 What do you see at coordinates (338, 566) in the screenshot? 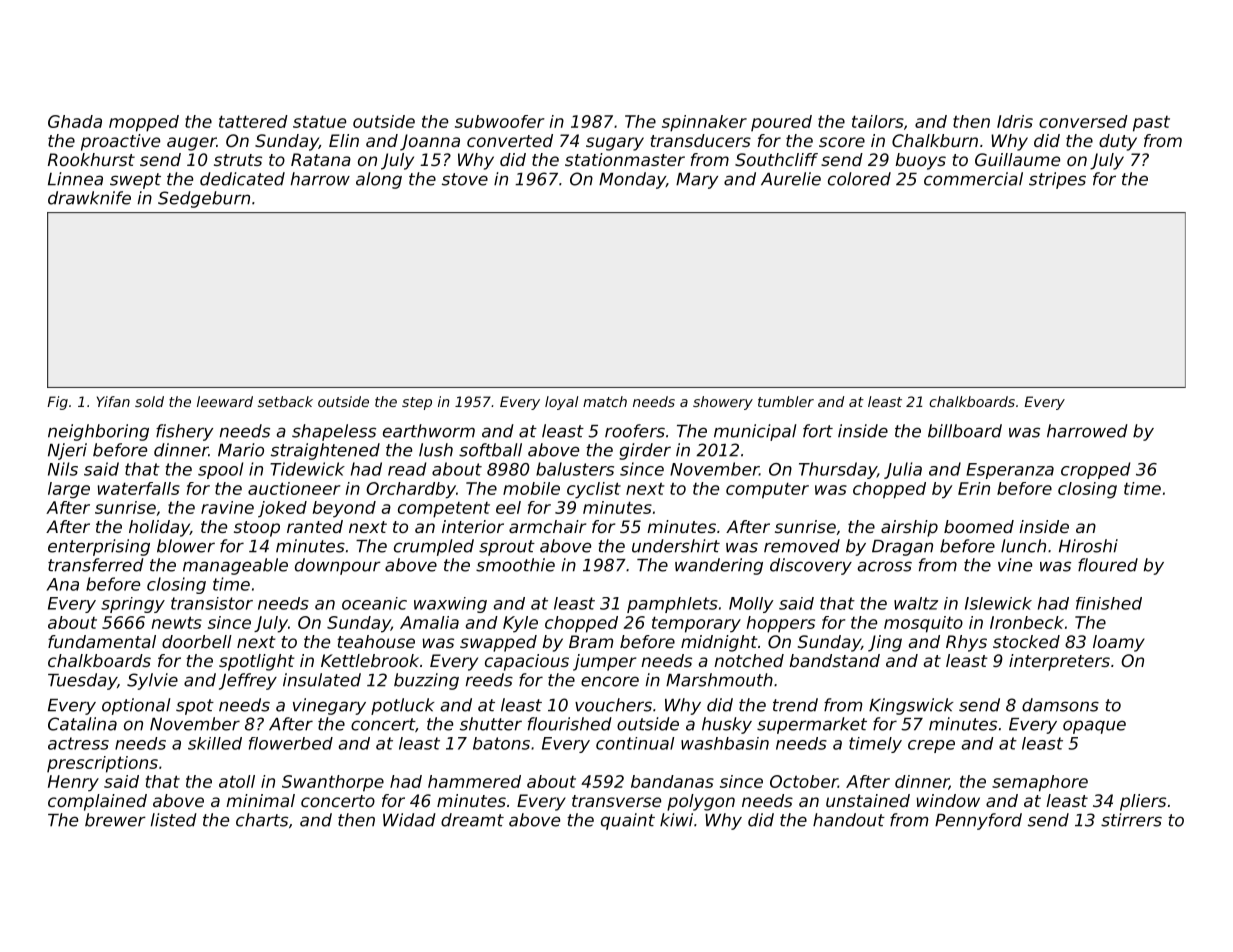
I see `downpour` at bounding box center [338, 566].
